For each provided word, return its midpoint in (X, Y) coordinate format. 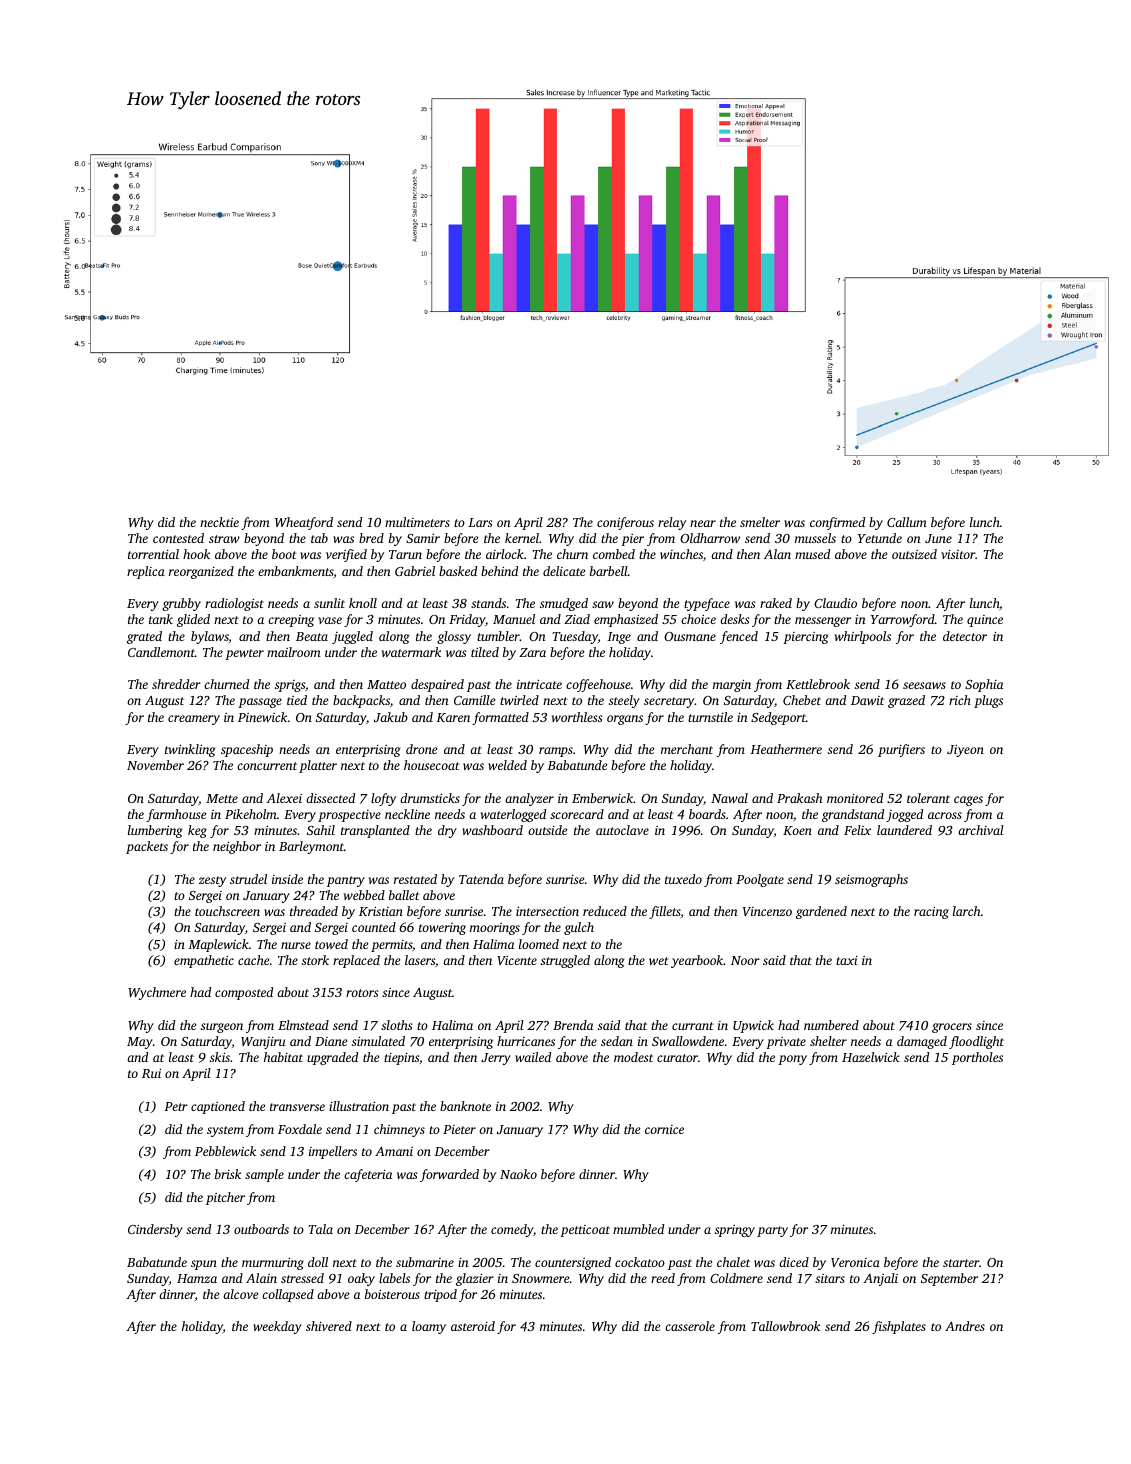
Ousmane (690, 636)
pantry (346, 881)
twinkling (190, 750)
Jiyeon (965, 751)
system (225, 1131)
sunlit (329, 603)
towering (442, 929)
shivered (329, 1326)
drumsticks (430, 798)
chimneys (399, 1130)
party (772, 1231)
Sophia (984, 685)
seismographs (871, 880)
